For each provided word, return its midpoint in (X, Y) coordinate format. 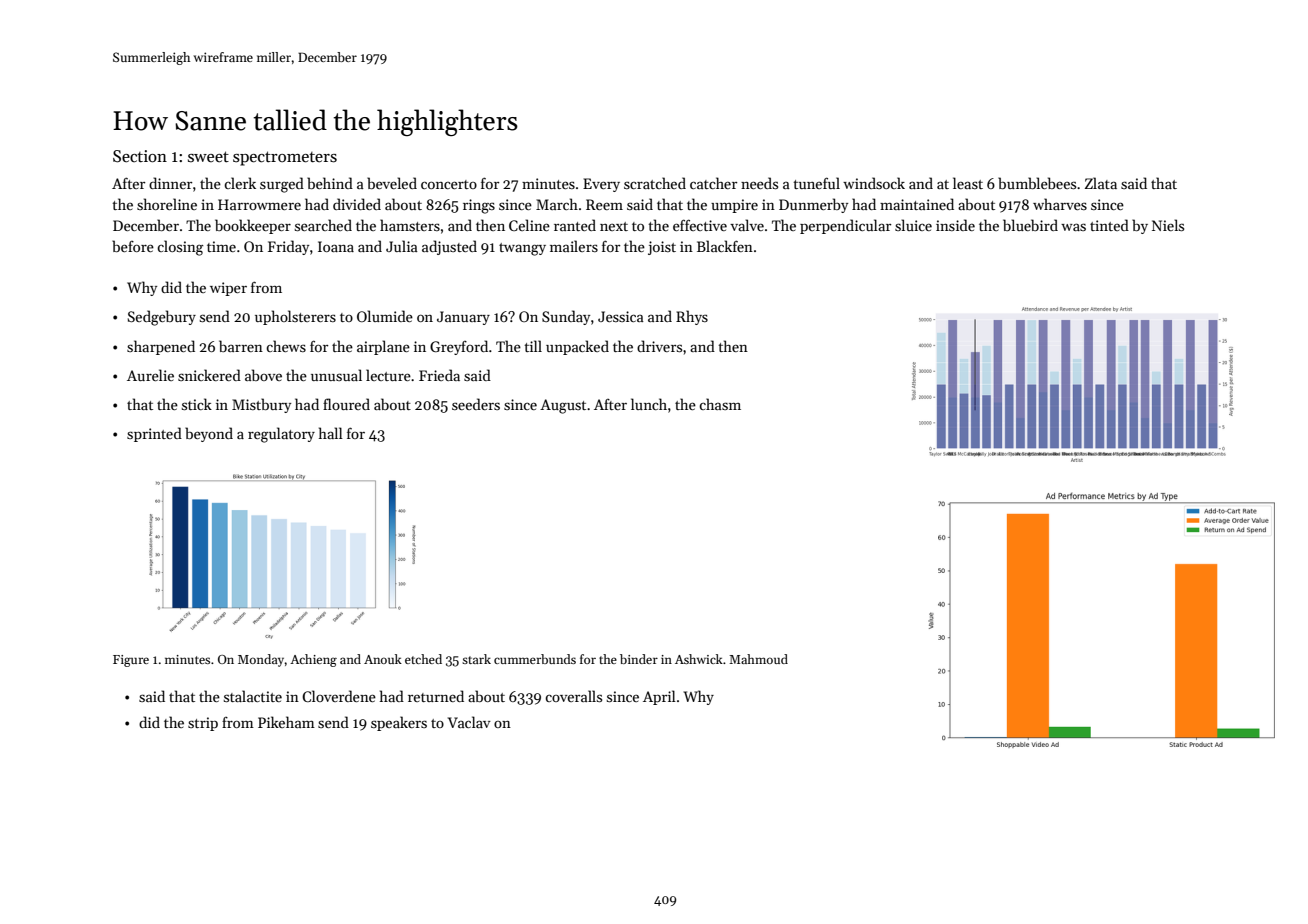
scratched (655, 183)
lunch (649, 404)
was (1073, 227)
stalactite (253, 696)
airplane (383, 347)
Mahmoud (758, 659)
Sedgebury (162, 318)
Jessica (621, 316)
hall (331, 433)
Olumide (385, 316)
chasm (720, 404)
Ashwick (699, 659)
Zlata (1101, 183)
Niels (1168, 225)
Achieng (313, 660)
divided (357, 204)
